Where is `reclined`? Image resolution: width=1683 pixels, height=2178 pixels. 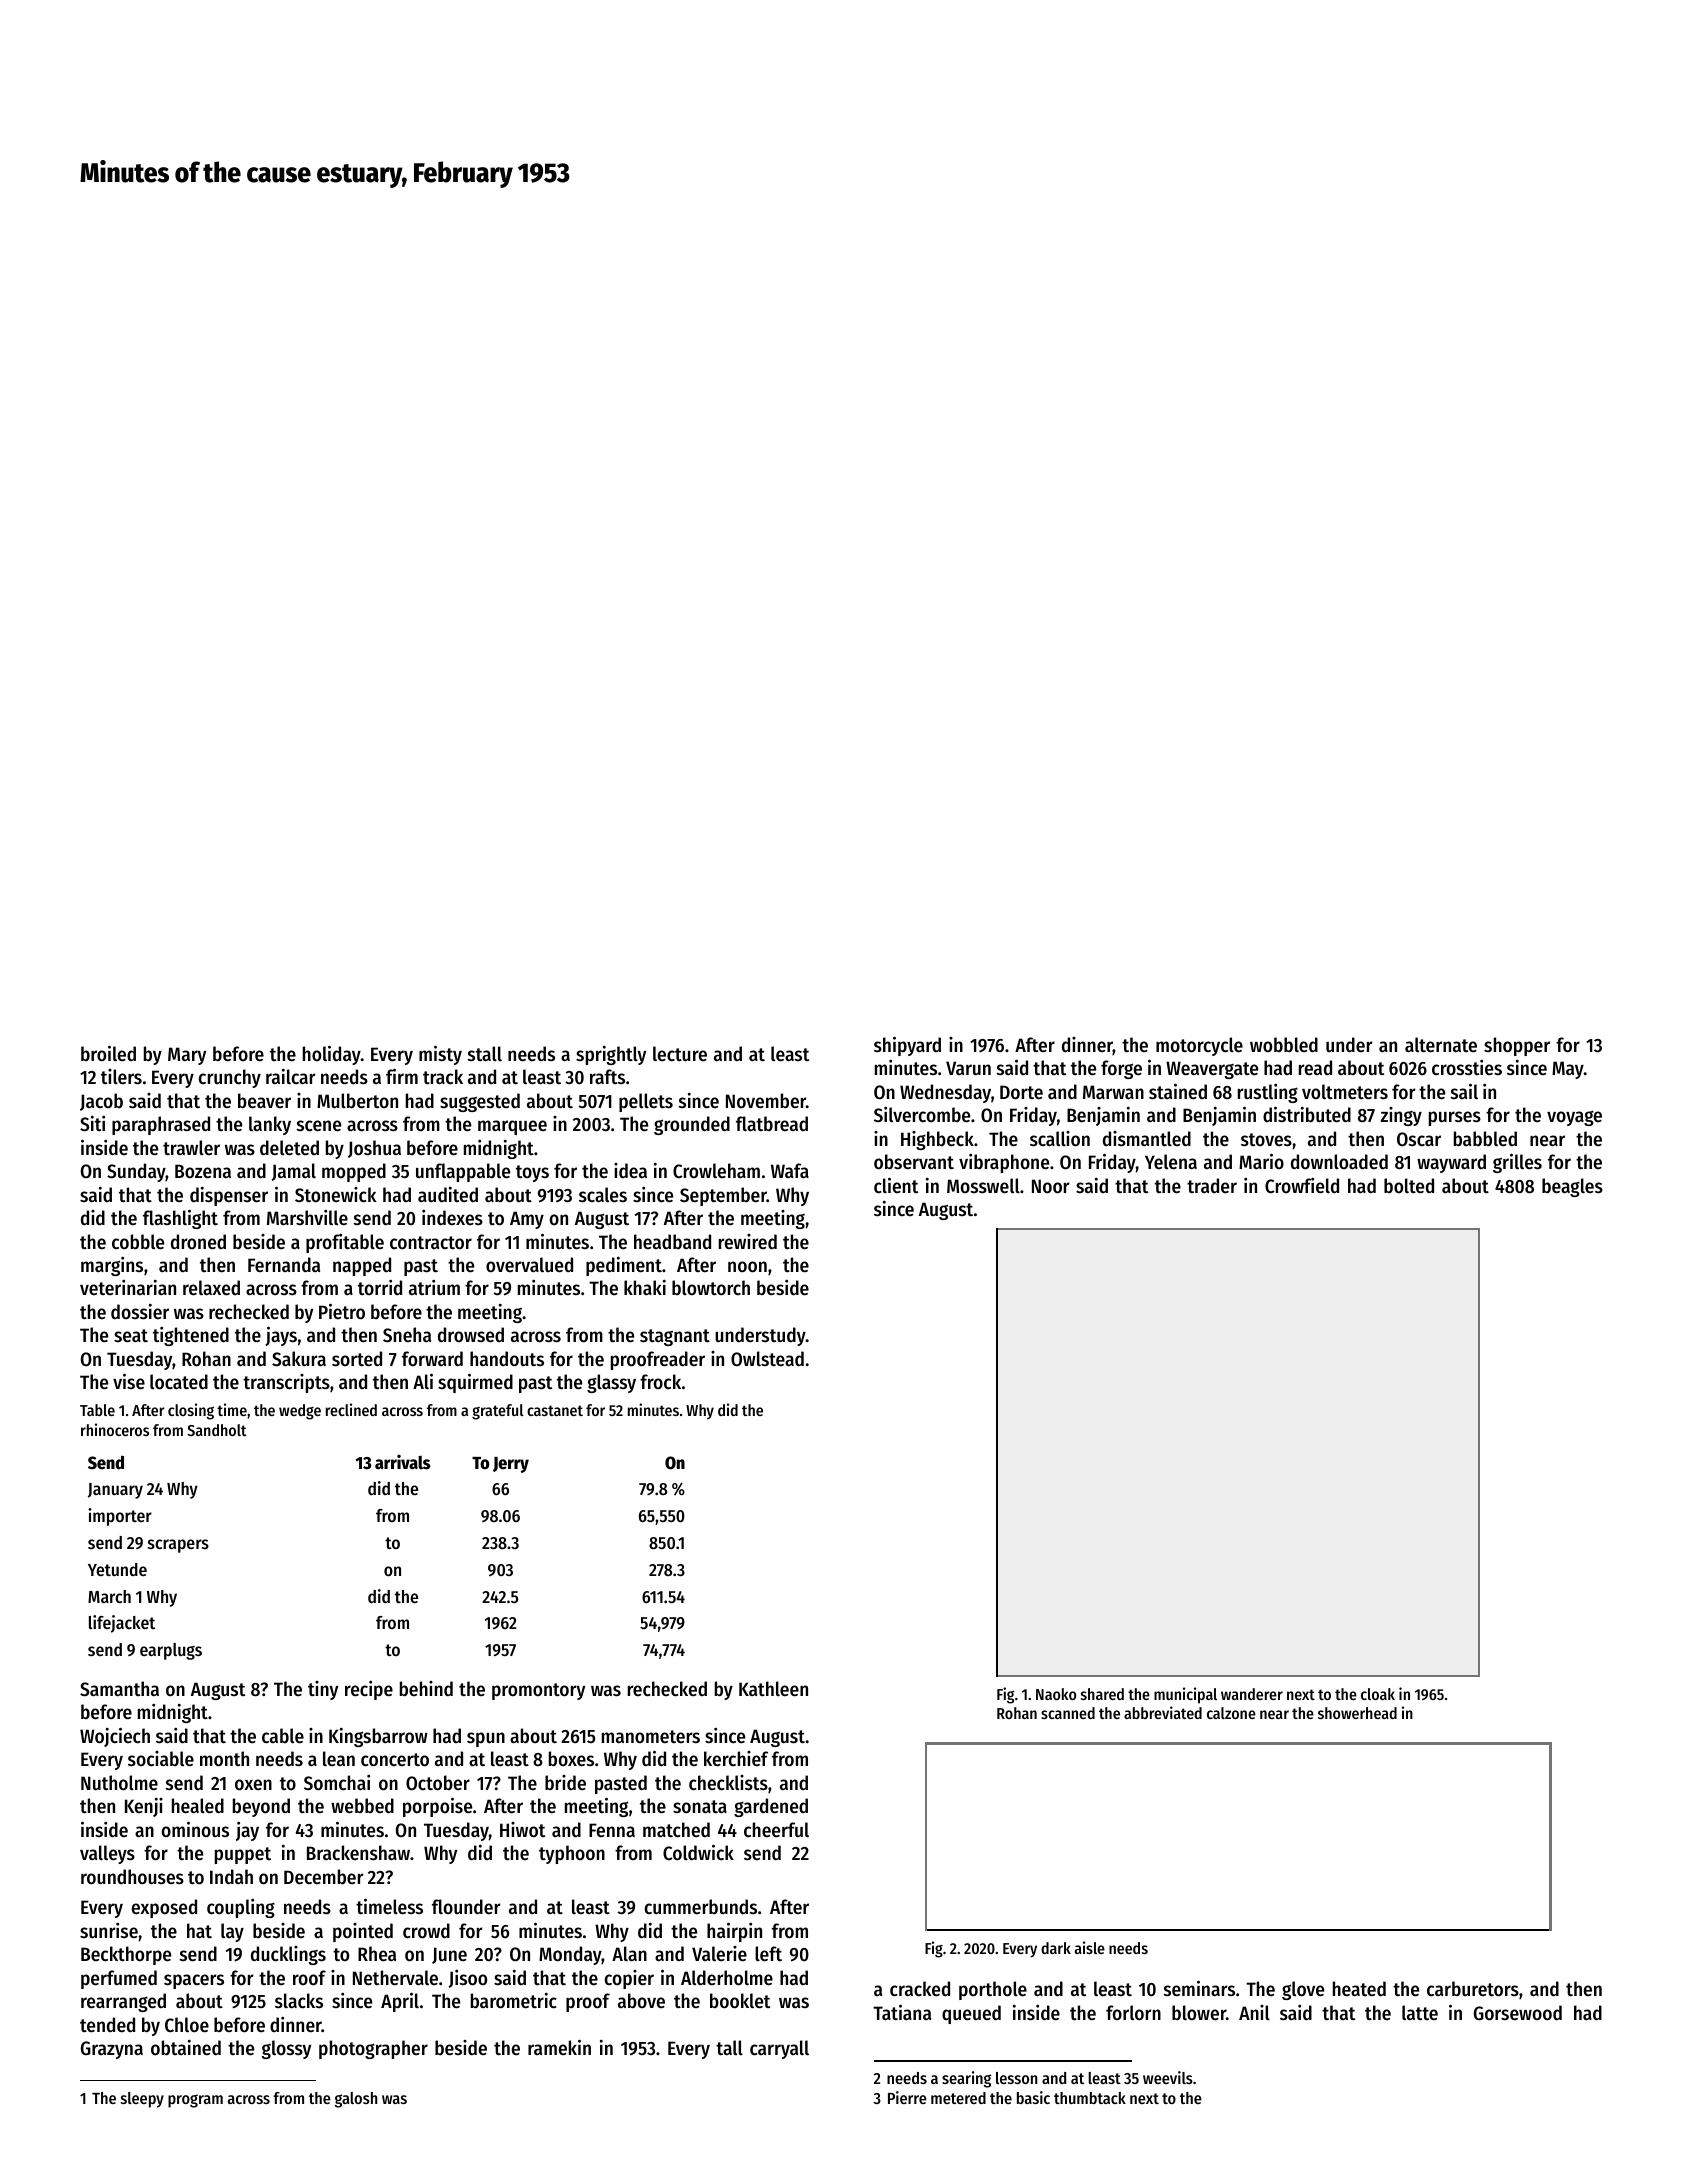 reclined is located at coordinates (351, 1409).
